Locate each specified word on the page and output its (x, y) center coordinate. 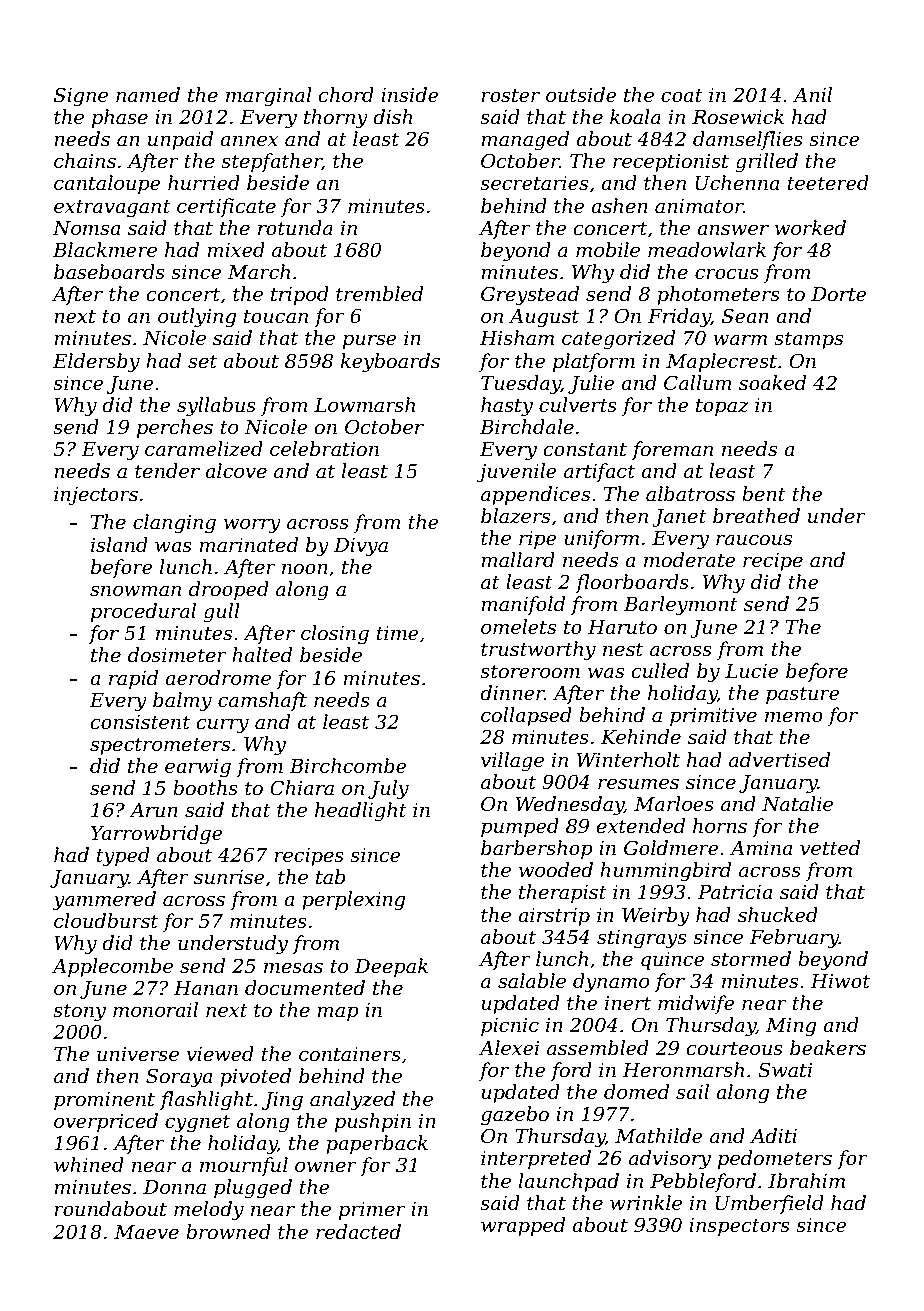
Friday (679, 318)
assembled (598, 1048)
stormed (751, 959)
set (202, 362)
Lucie (752, 671)
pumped (520, 827)
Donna (174, 1187)
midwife (696, 1004)
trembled (379, 294)
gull (222, 613)
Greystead (530, 296)
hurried (204, 183)
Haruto (622, 627)
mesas (293, 968)
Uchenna (737, 183)
